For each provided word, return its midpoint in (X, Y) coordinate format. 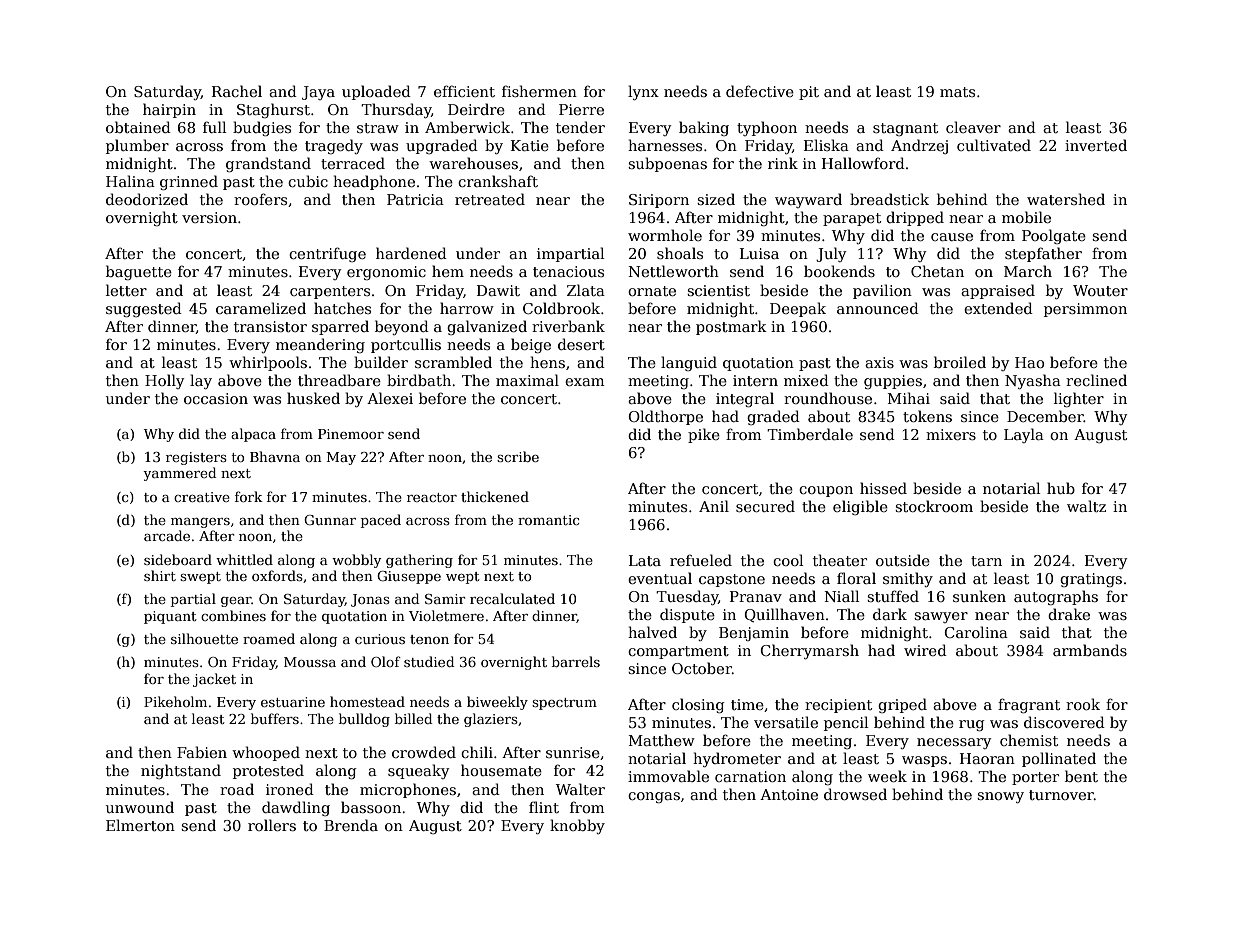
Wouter (1100, 290)
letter (126, 290)
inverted (1096, 145)
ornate (652, 291)
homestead (367, 701)
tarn (986, 561)
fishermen (539, 91)
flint (544, 807)
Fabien (202, 752)
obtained (138, 127)
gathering (419, 561)
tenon (429, 639)
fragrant (1029, 705)
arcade (167, 535)
